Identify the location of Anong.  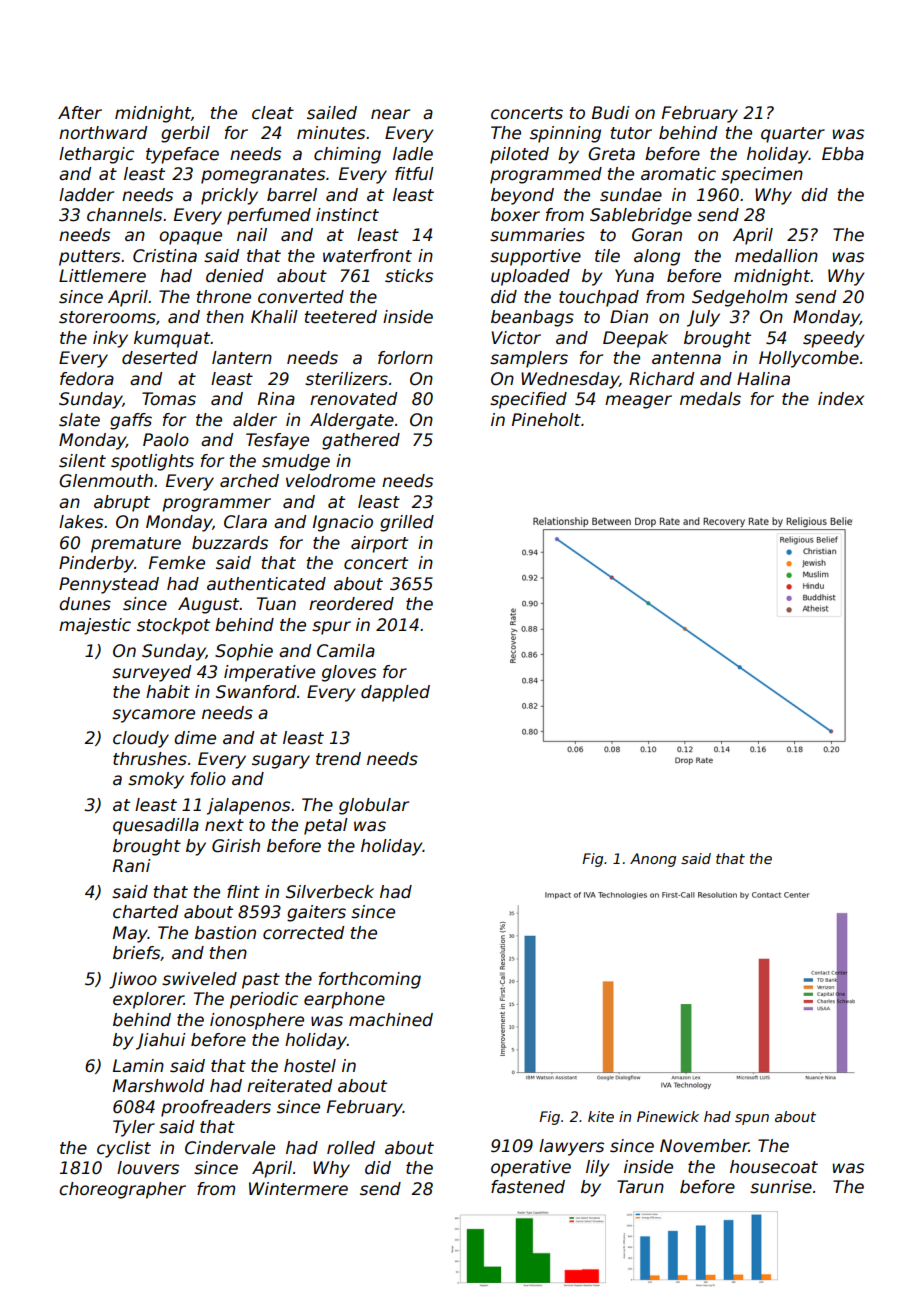
(653, 860).
